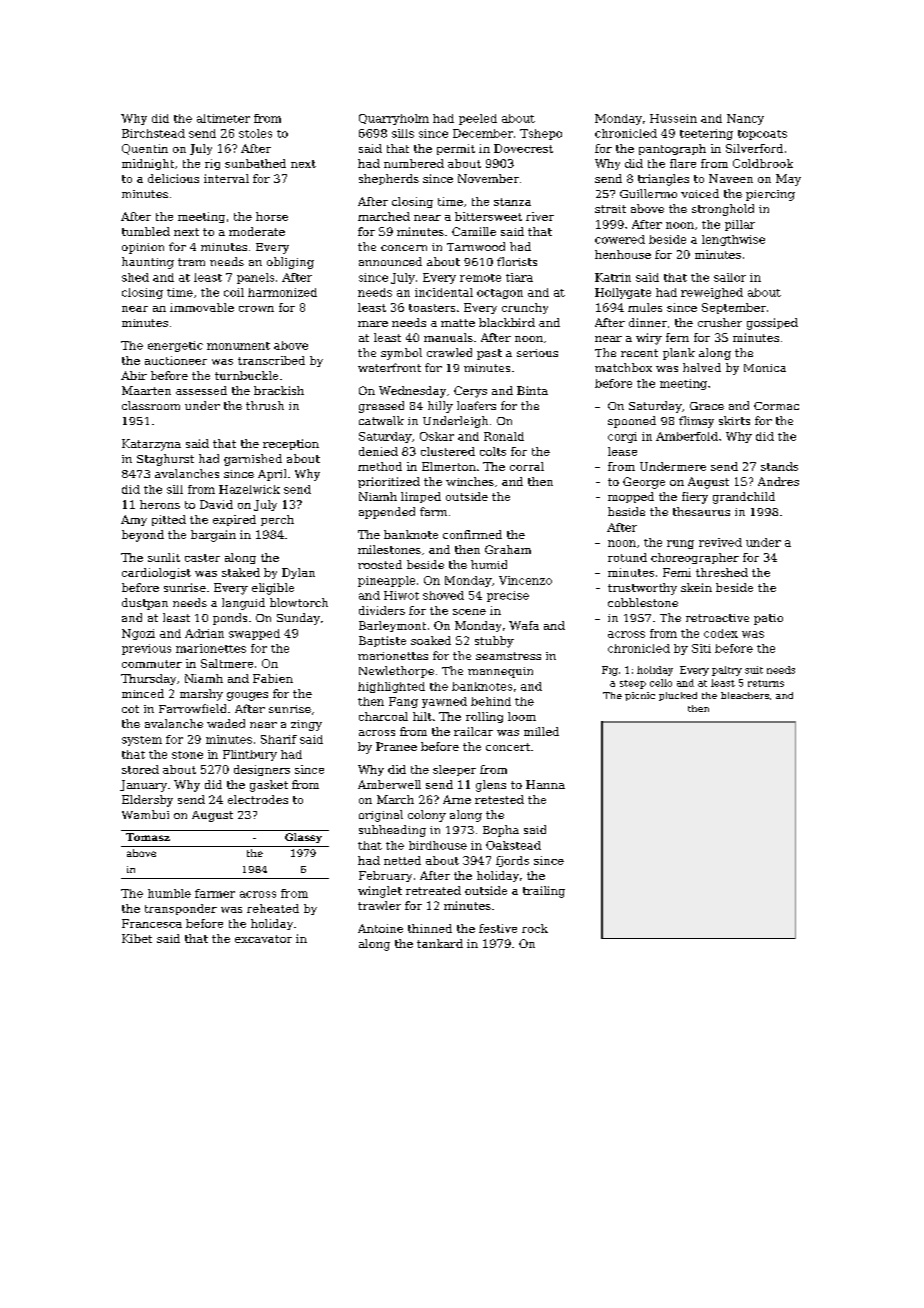 The height and width of the screenshot is (1308, 924). Describe the element at coordinates (263, 939) in the screenshot. I see `excavator` at that location.
